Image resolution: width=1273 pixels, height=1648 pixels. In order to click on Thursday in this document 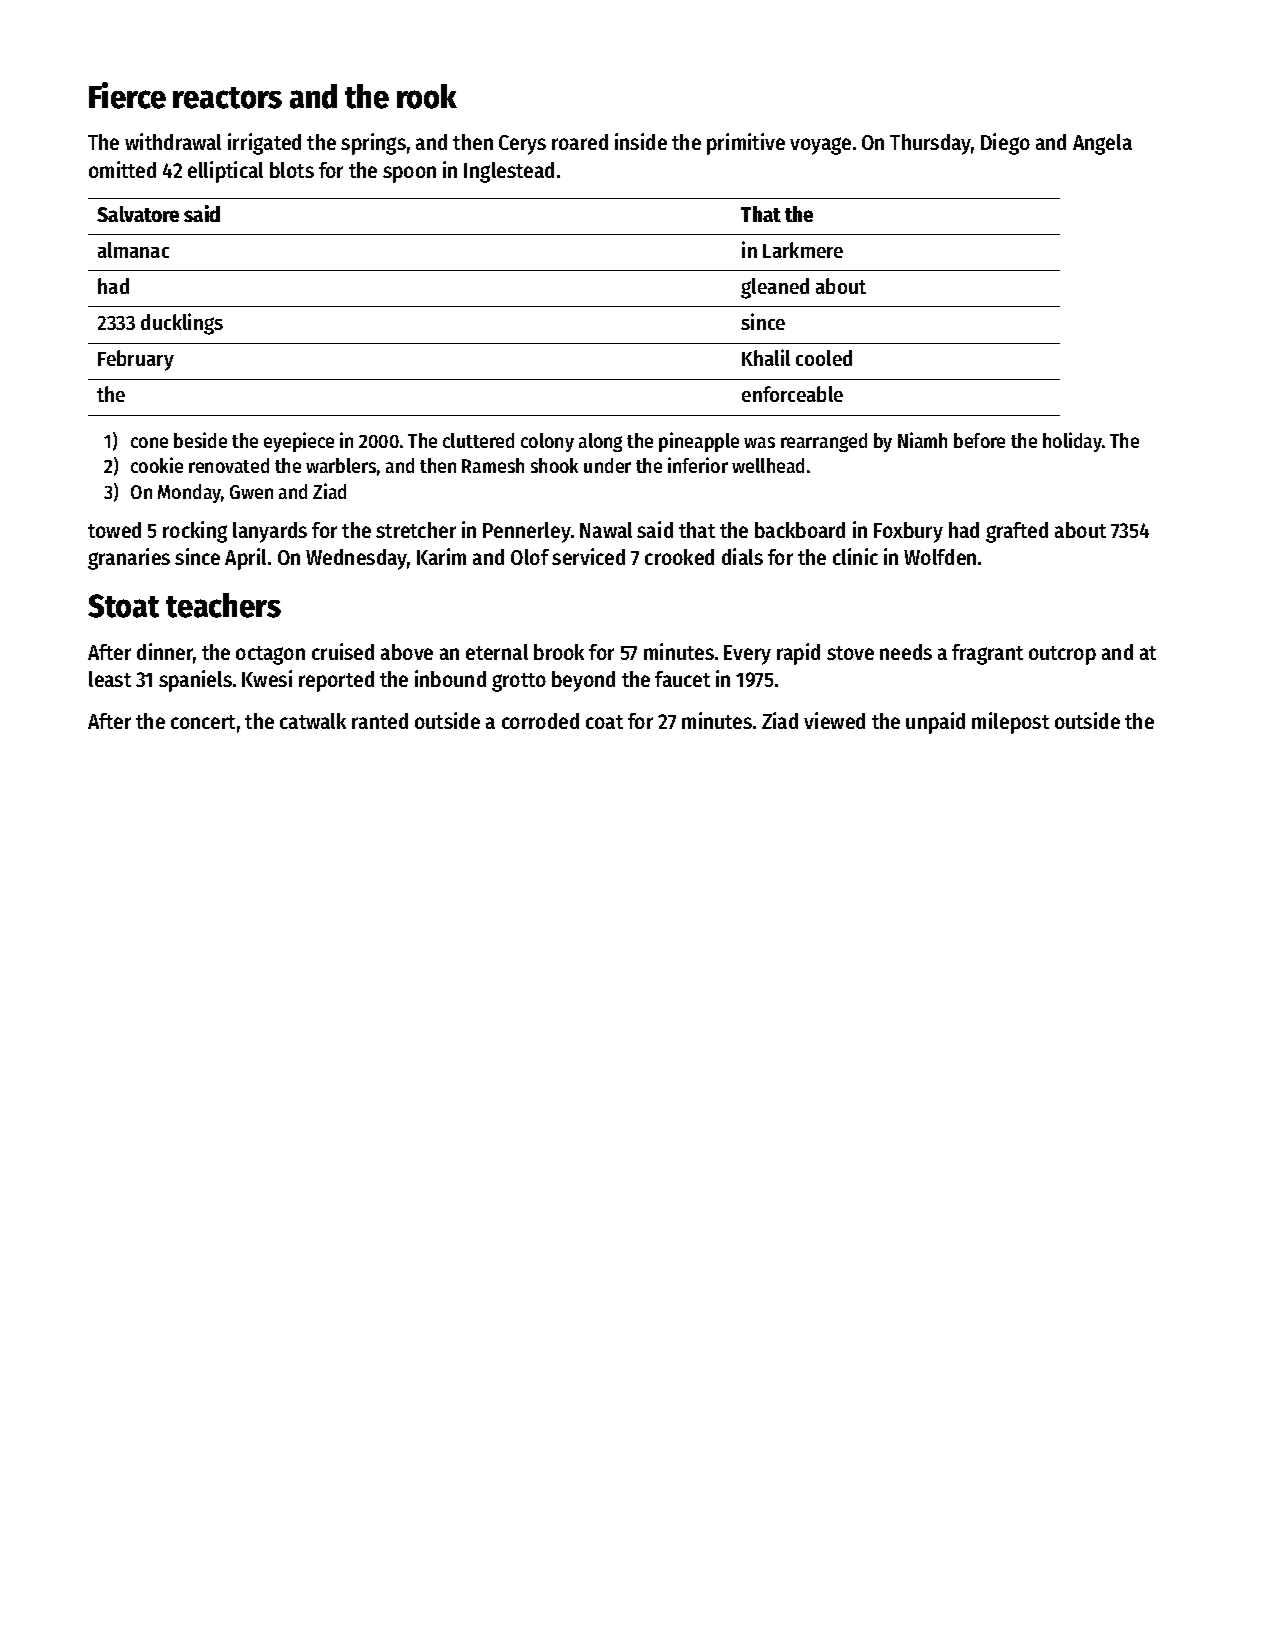, I will do `click(931, 144)`.
